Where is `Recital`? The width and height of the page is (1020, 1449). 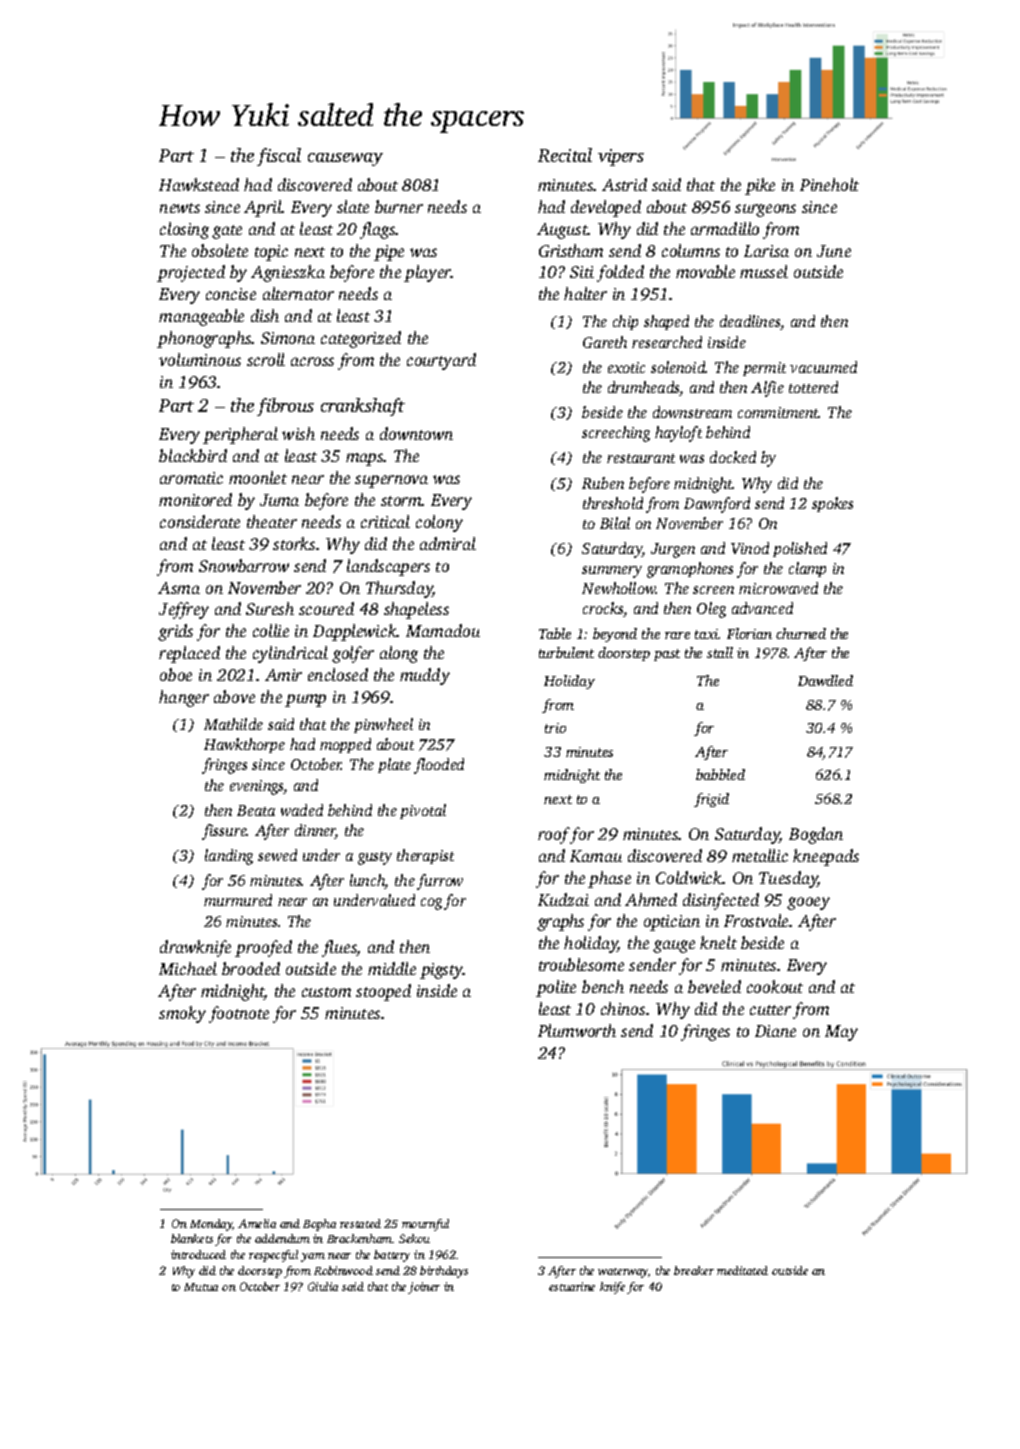
Recital is located at coordinates (565, 155).
